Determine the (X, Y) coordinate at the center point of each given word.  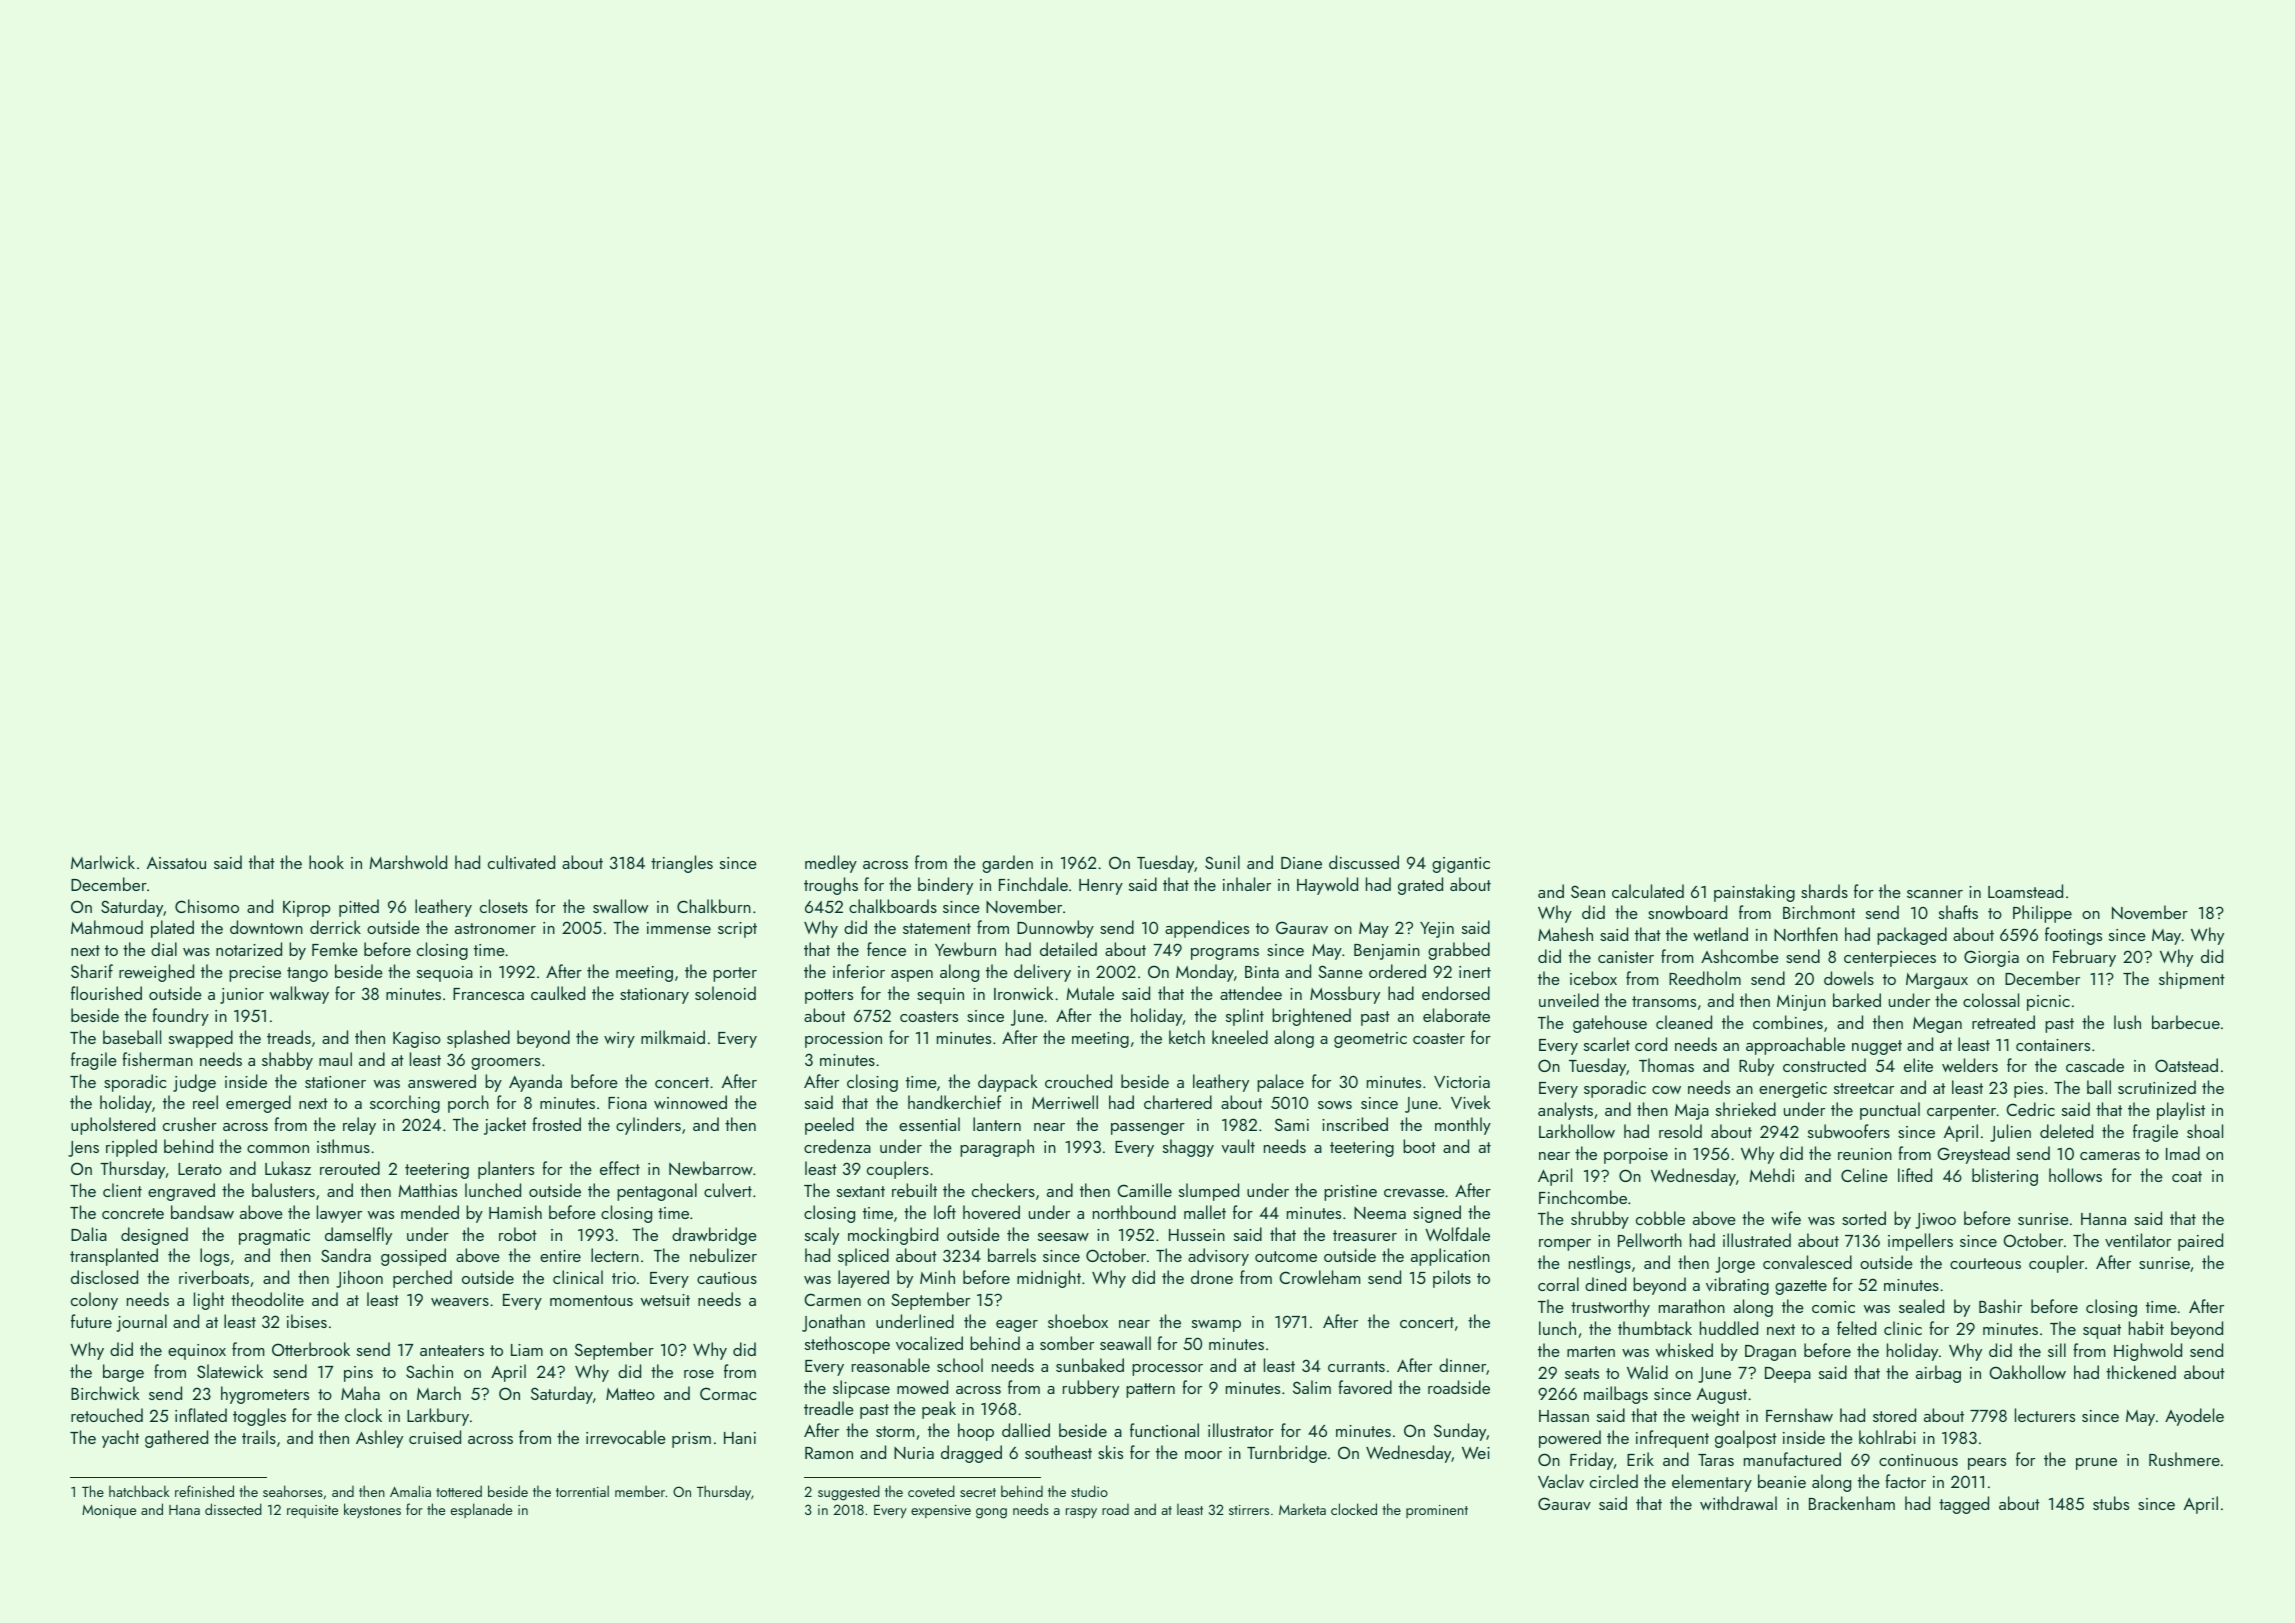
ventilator (2138, 1240)
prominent (1437, 1511)
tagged (1964, 1505)
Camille (1144, 1190)
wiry (619, 1040)
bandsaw (202, 1212)
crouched (1078, 1081)
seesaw (1063, 1237)
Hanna (2103, 1219)
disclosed (104, 1277)
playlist (2181, 1111)
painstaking (1754, 893)
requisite (312, 1511)
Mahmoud (107, 927)
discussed (1364, 862)
